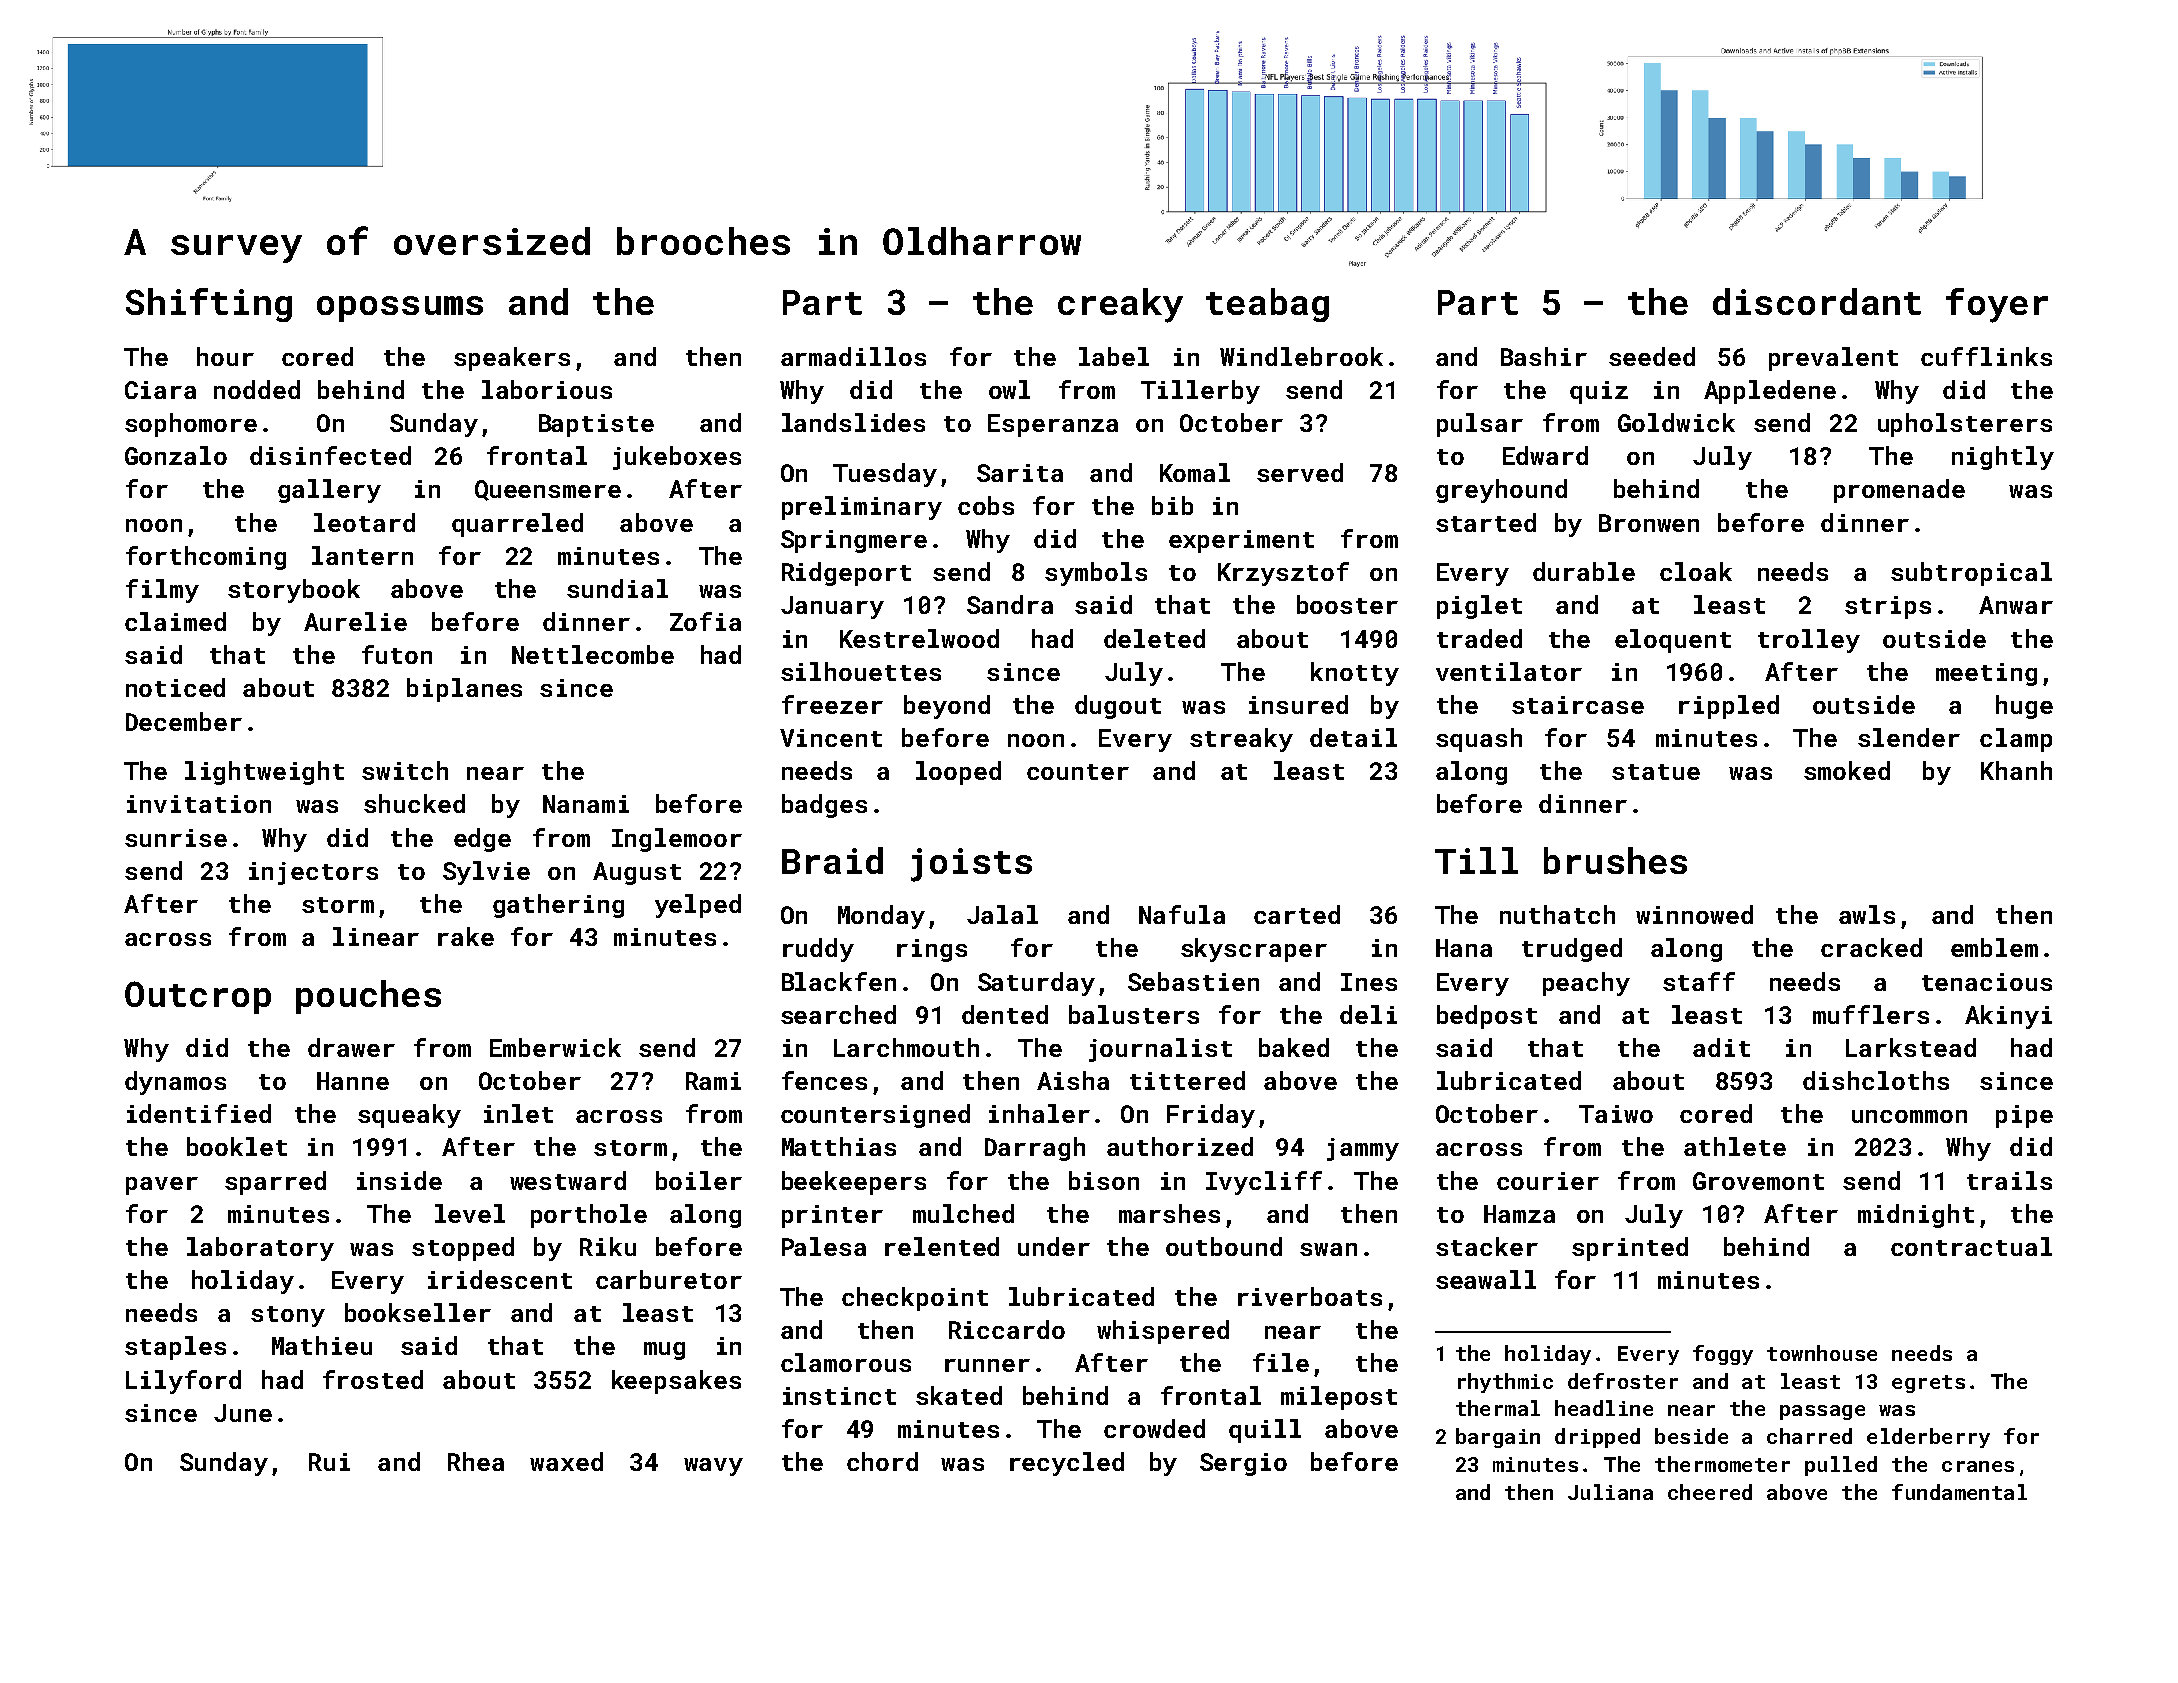 The image size is (2178, 1683). I want to click on Nettlecombe, so click(593, 654).
